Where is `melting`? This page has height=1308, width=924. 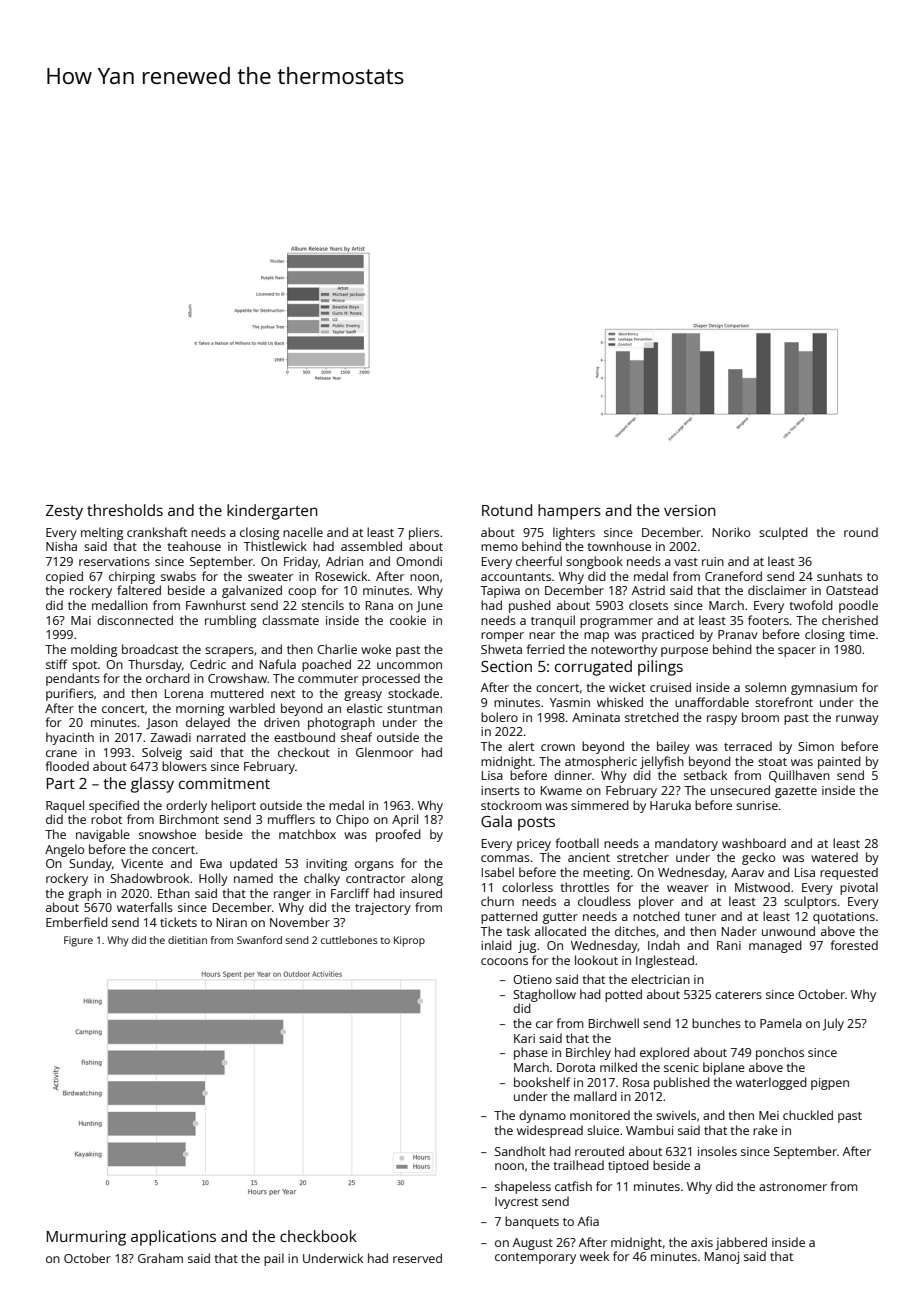
melting is located at coordinates (102, 533).
